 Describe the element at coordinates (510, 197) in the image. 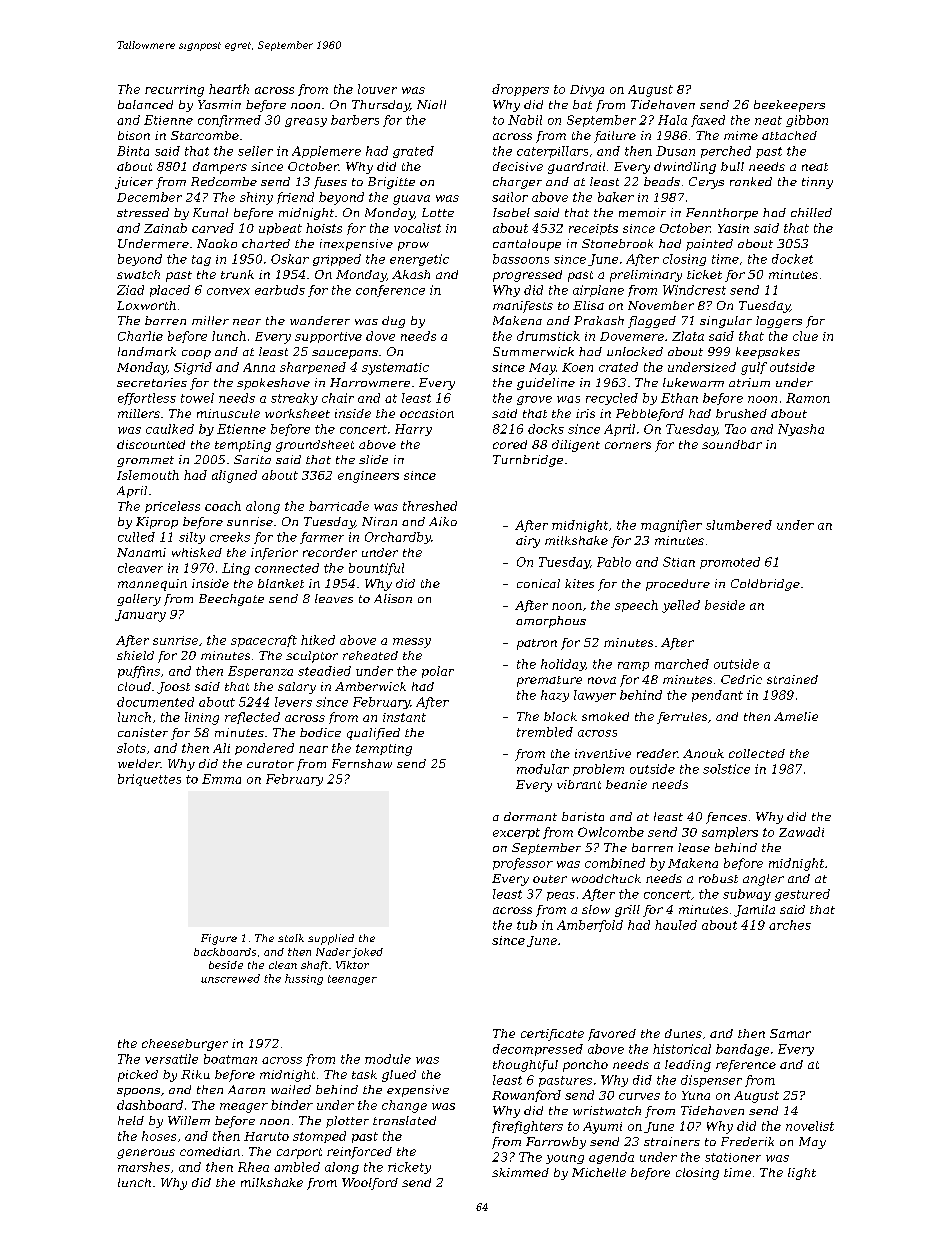

I see `sailor` at that location.
